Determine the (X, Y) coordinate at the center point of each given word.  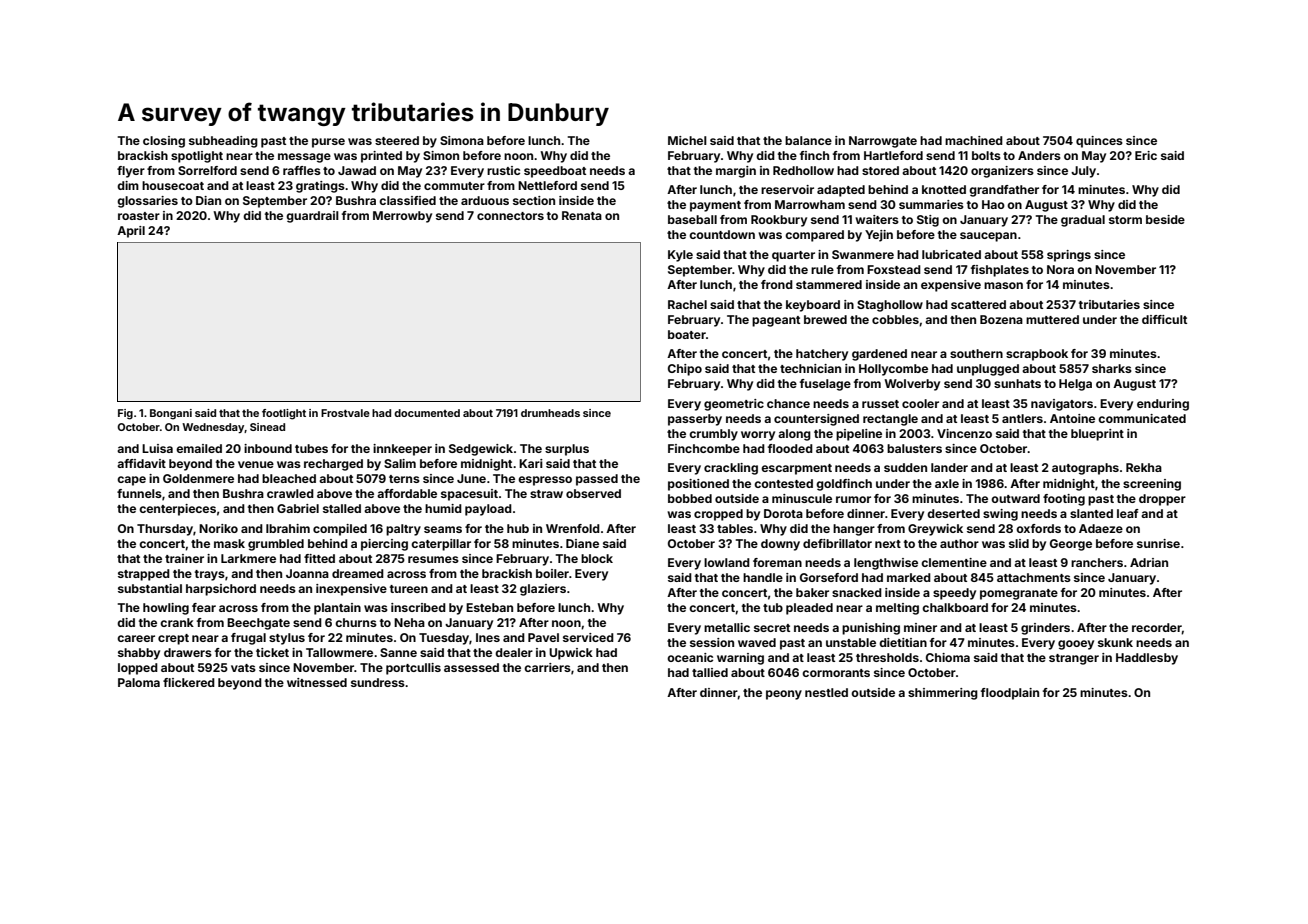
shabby (139, 654)
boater (687, 334)
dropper (1162, 500)
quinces (1099, 142)
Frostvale (345, 413)
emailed (199, 448)
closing (164, 142)
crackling (731, 469)
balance (808, 140)
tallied (710, 672)
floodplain (1010, 694)
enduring (1163, 405)
